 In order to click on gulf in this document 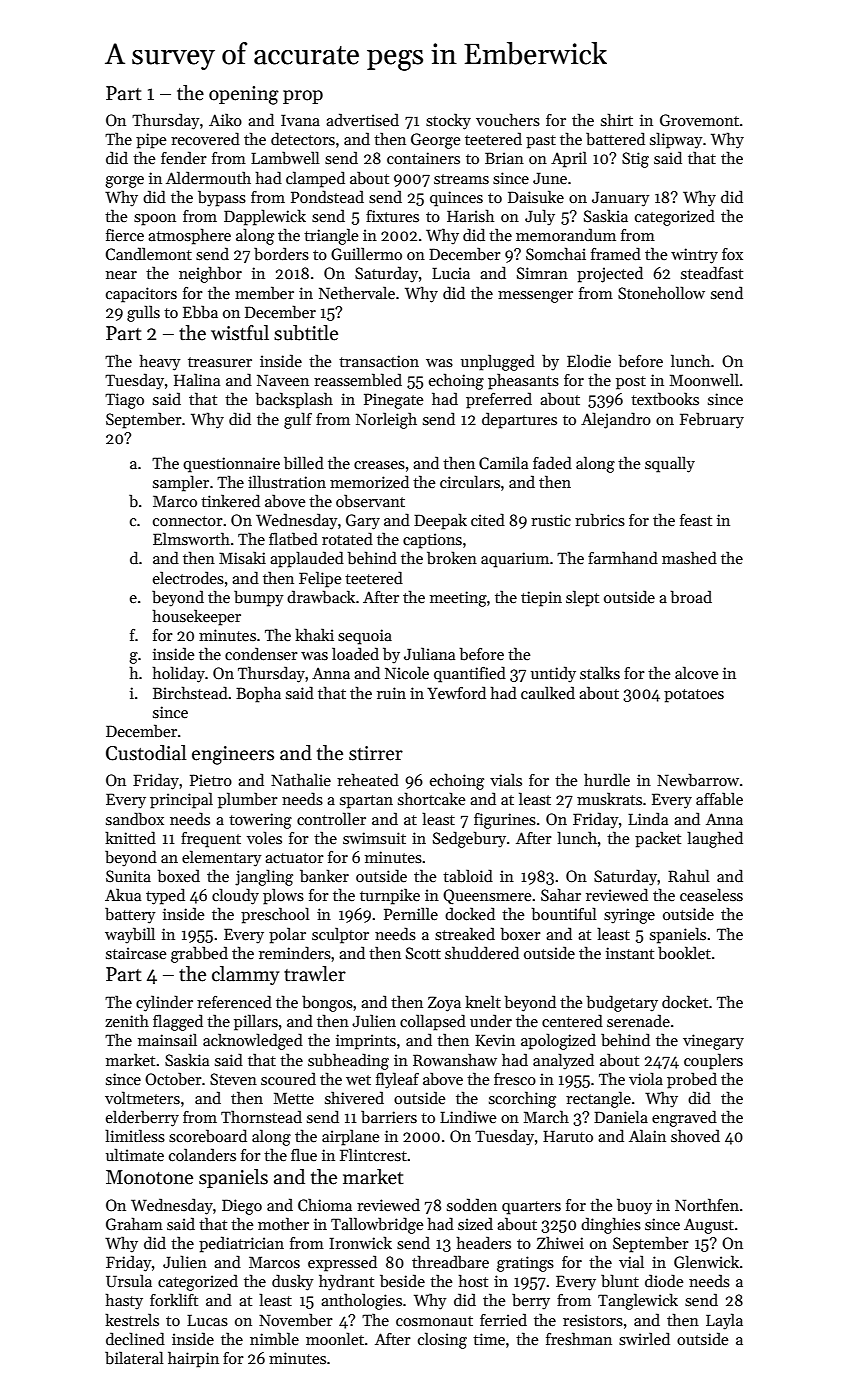, I will do `click(298, 420)`.
